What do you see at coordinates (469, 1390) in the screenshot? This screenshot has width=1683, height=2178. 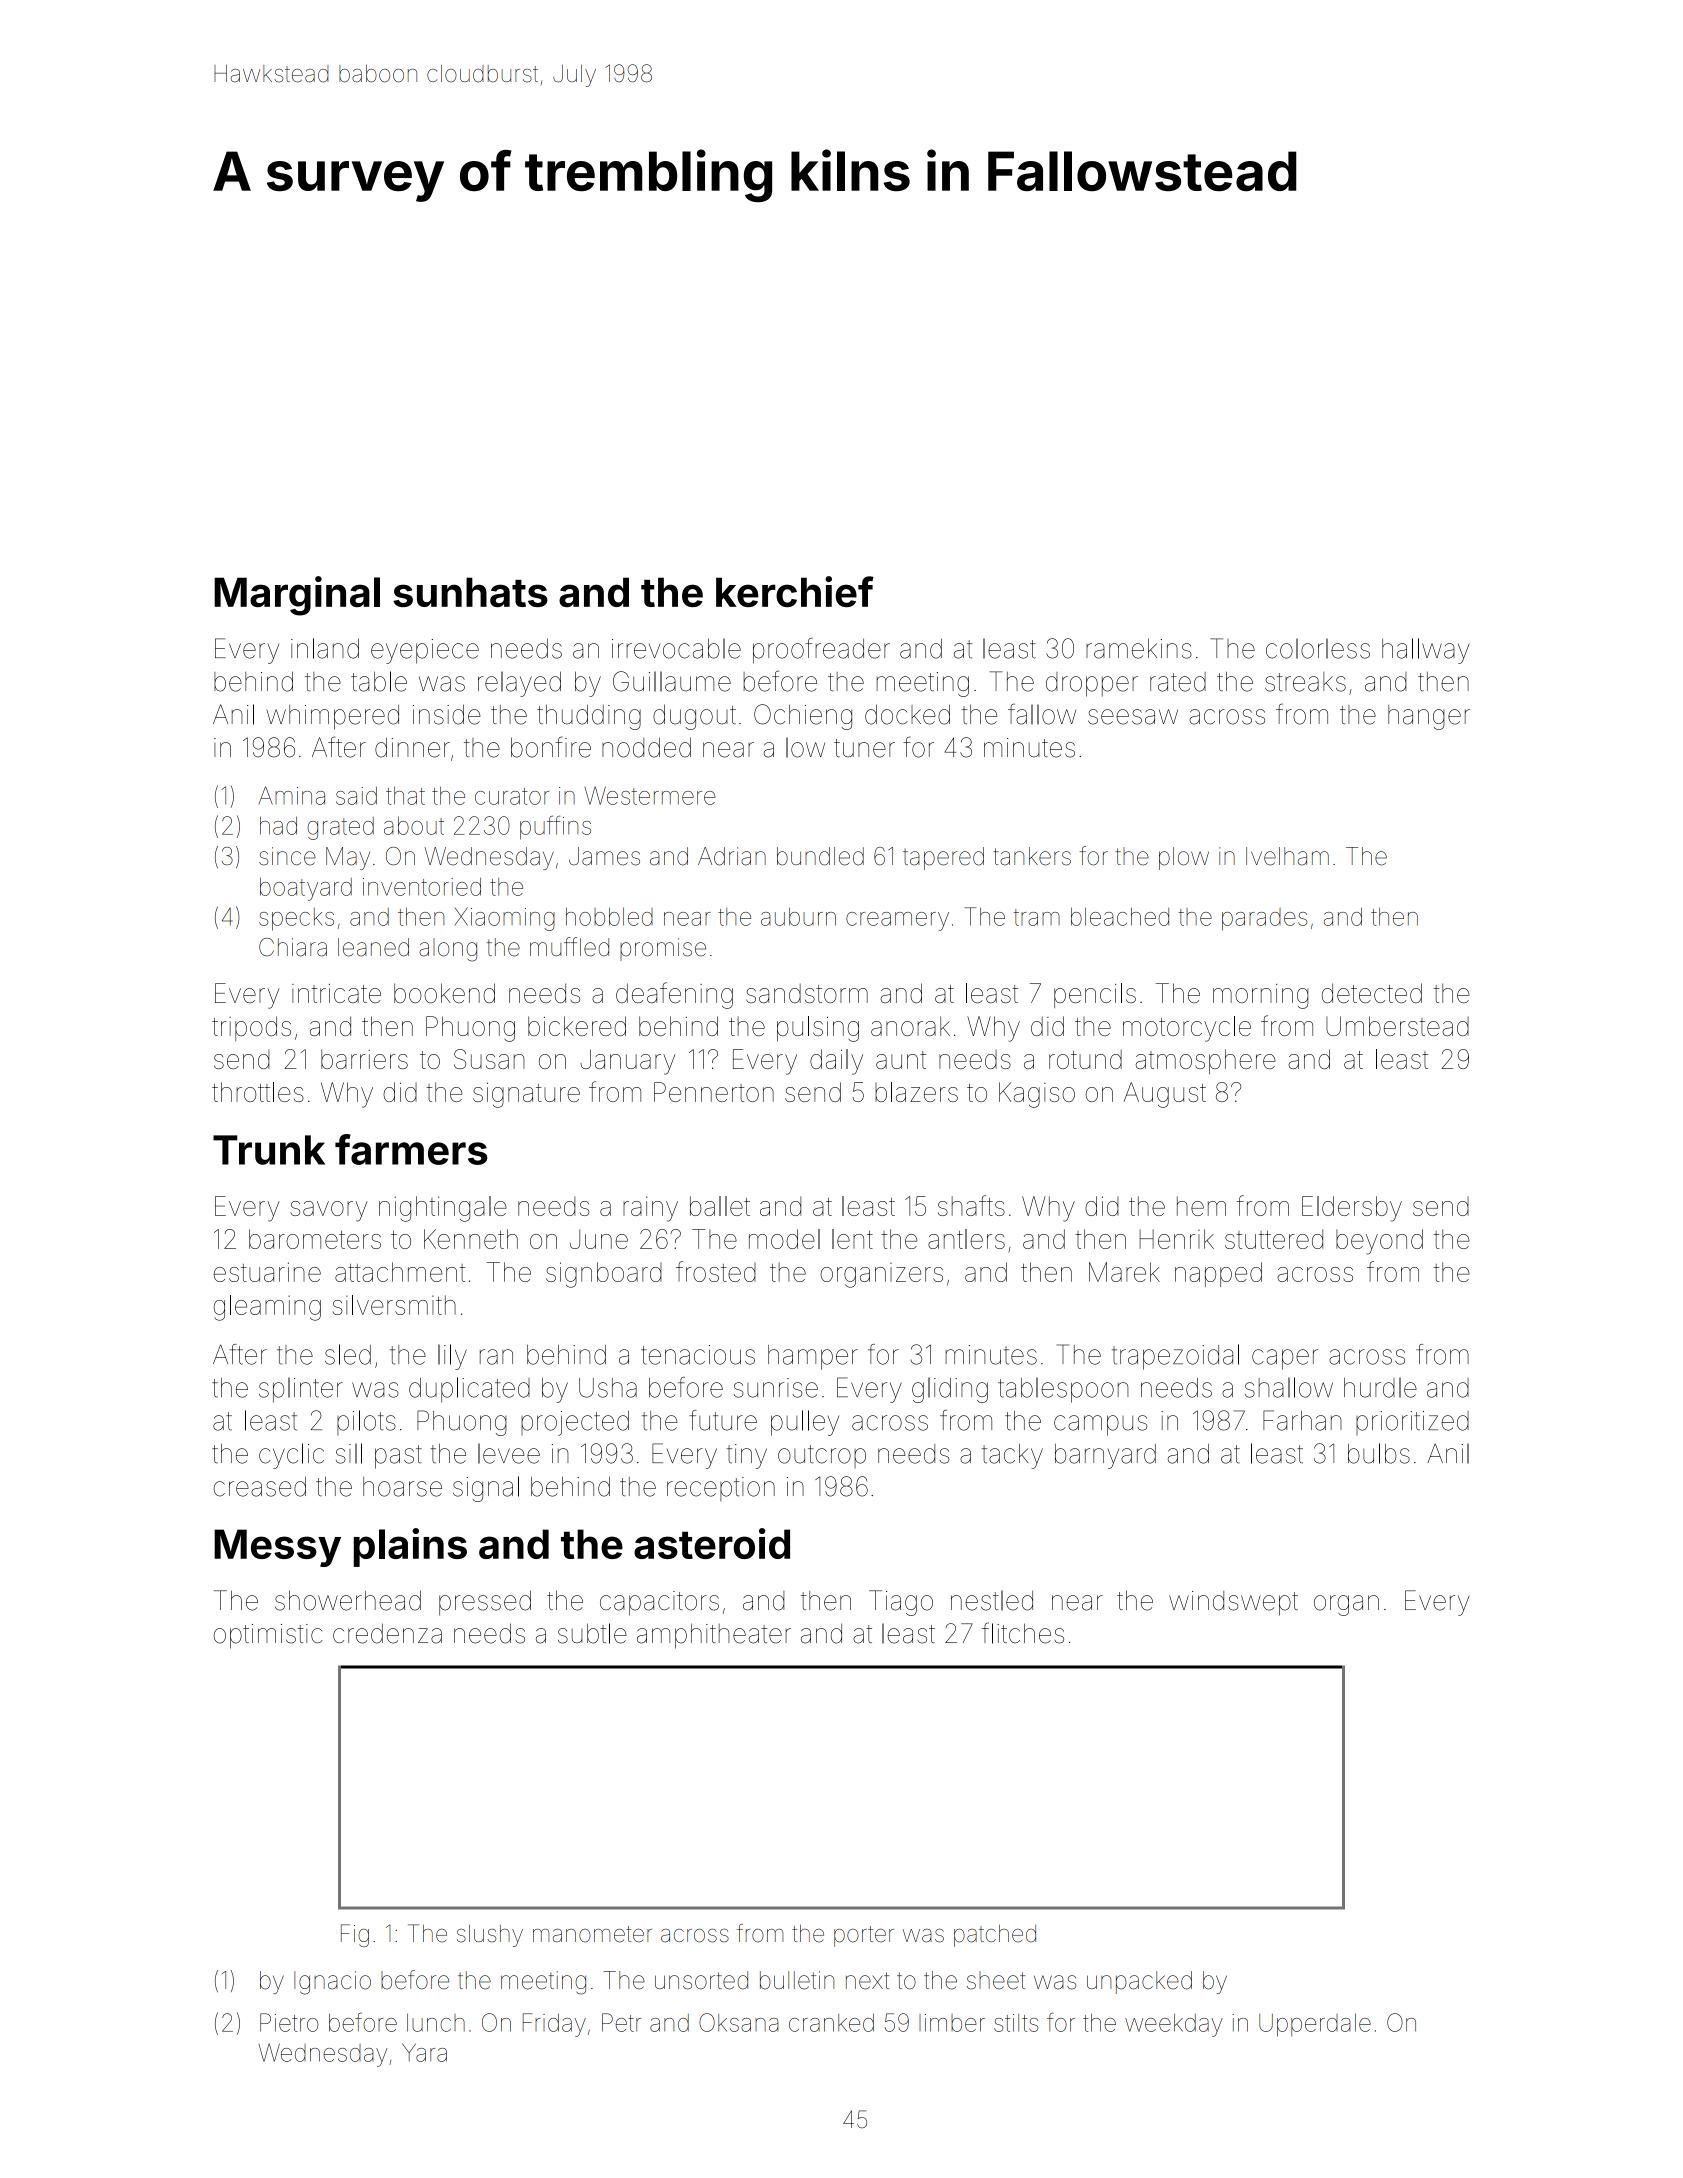 I see `duplicated` at bounding box center [469, 1390].
